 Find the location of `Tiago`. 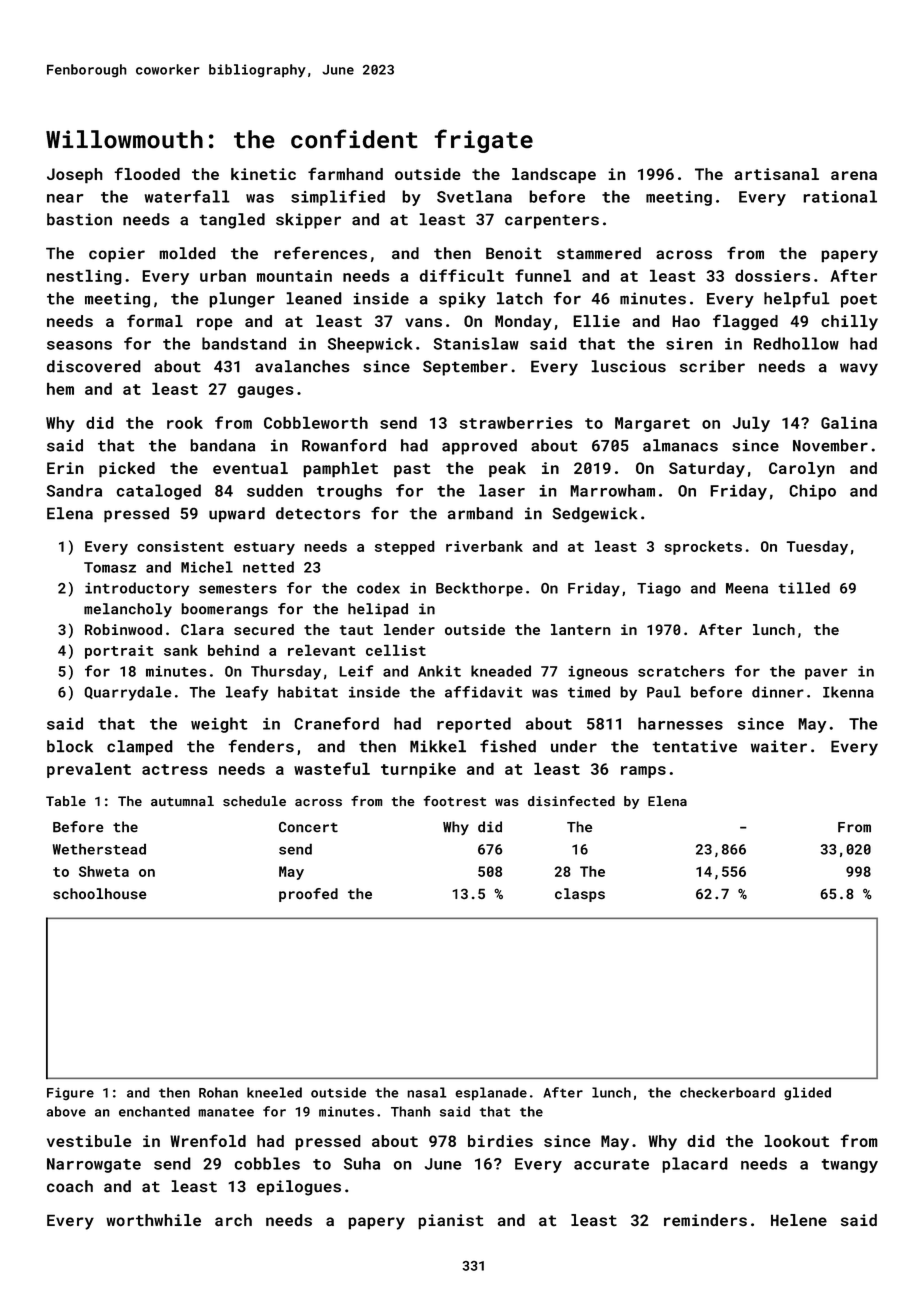

Tiago is located at coordinates (659, 589).
